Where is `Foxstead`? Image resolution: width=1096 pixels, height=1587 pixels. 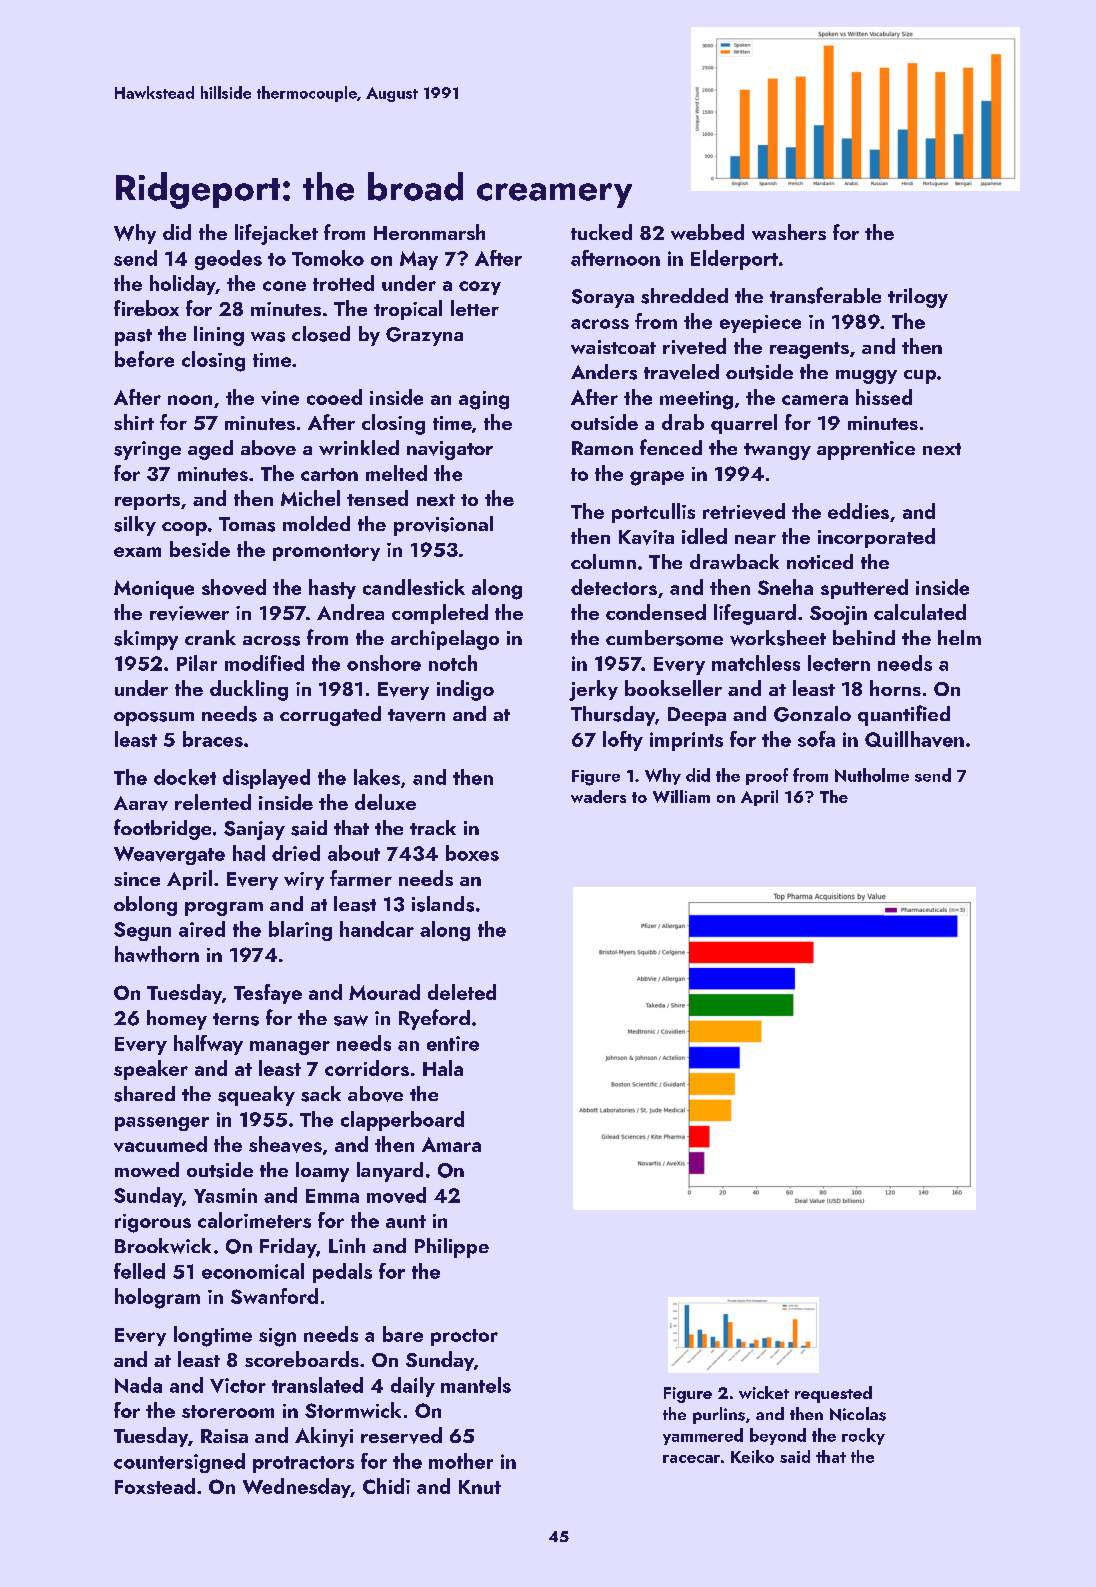 Foxstead is located at coordinates (155, 1486).
